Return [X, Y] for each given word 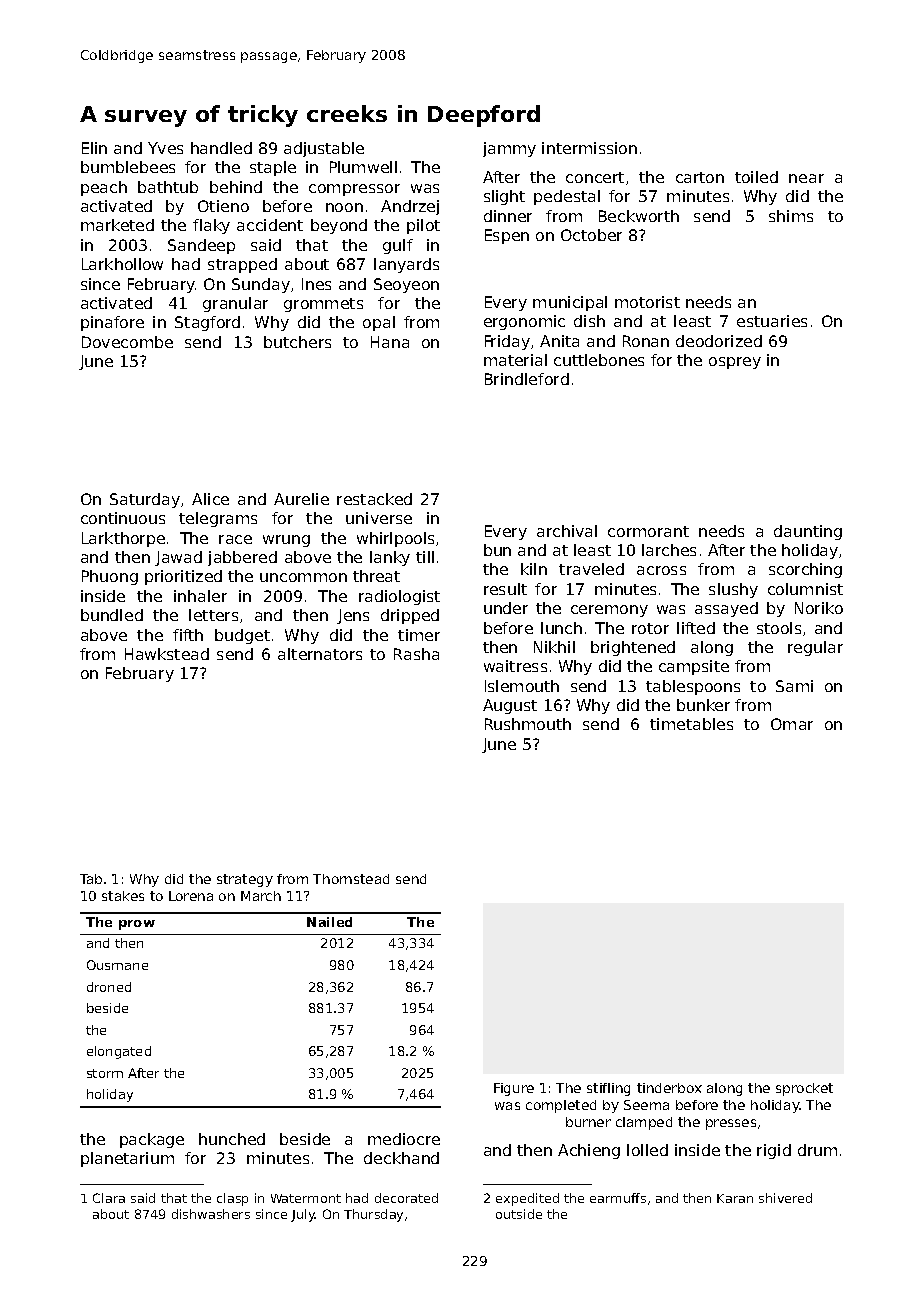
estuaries [772, 321]
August [510, 706]
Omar [792, 724]
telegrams [218, 519]
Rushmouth [528, 724]
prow [137, 925]
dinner [508, 216]
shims [791, 216]
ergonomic [524, 322]
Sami [794, 686]
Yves [165, 148]
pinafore [112, 323]
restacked [374, 499]
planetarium [127, 1159]
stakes [123, 896]
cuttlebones [599, 360]
